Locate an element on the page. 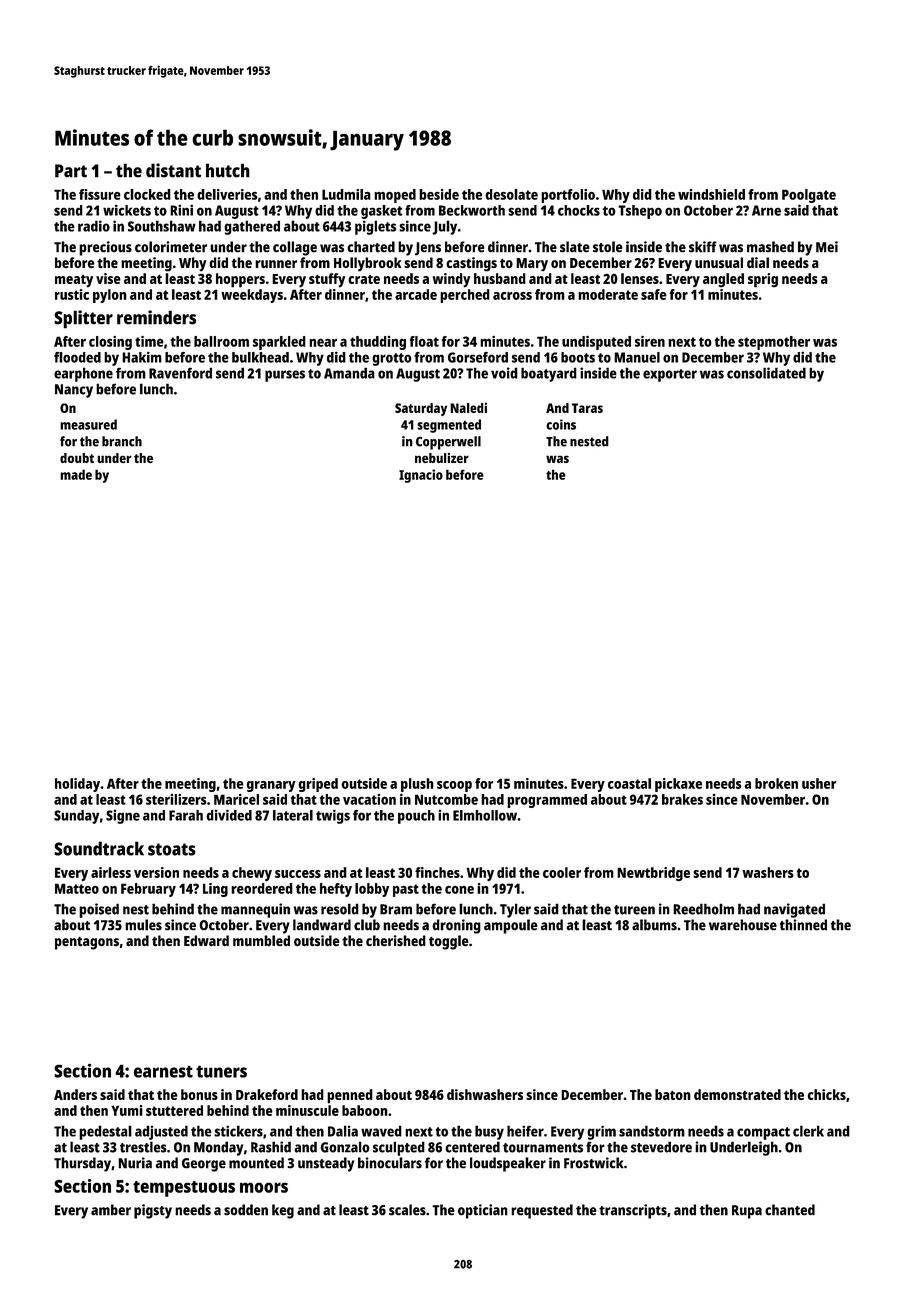 This image has height=1316, width=908. stuttered is located at coordinates (174, 1110).
